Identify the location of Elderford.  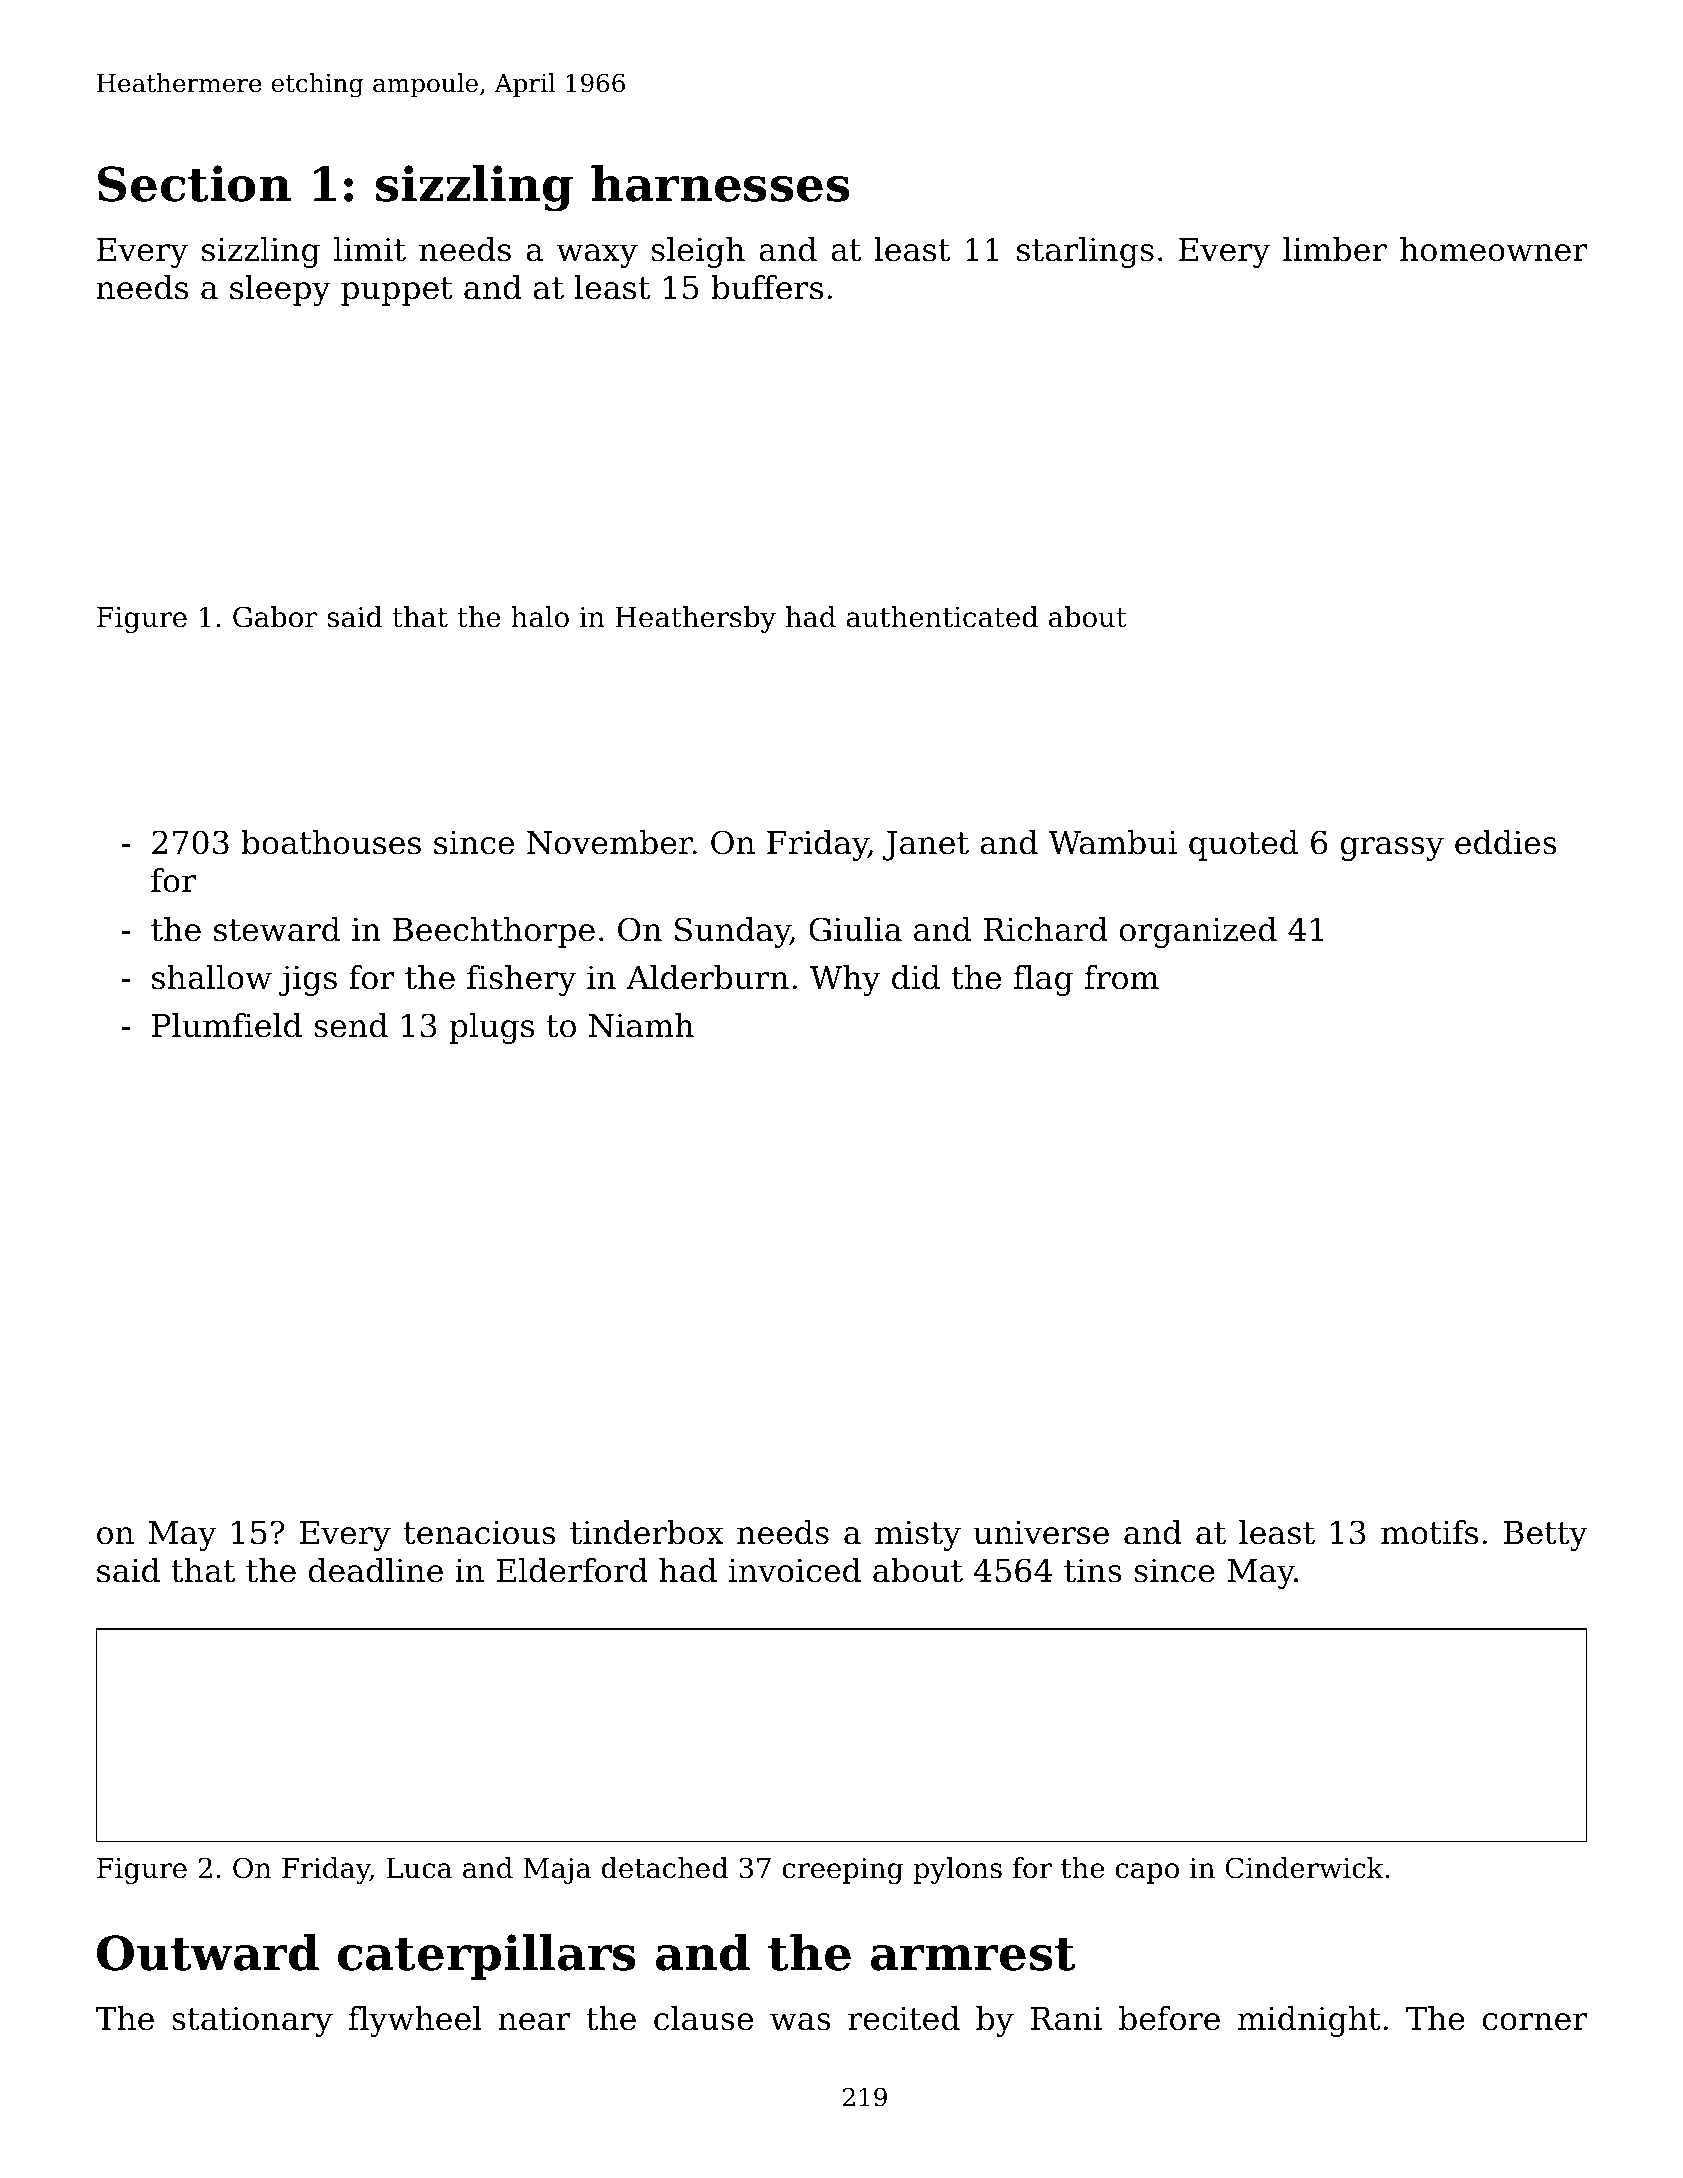
(572, 1570).
